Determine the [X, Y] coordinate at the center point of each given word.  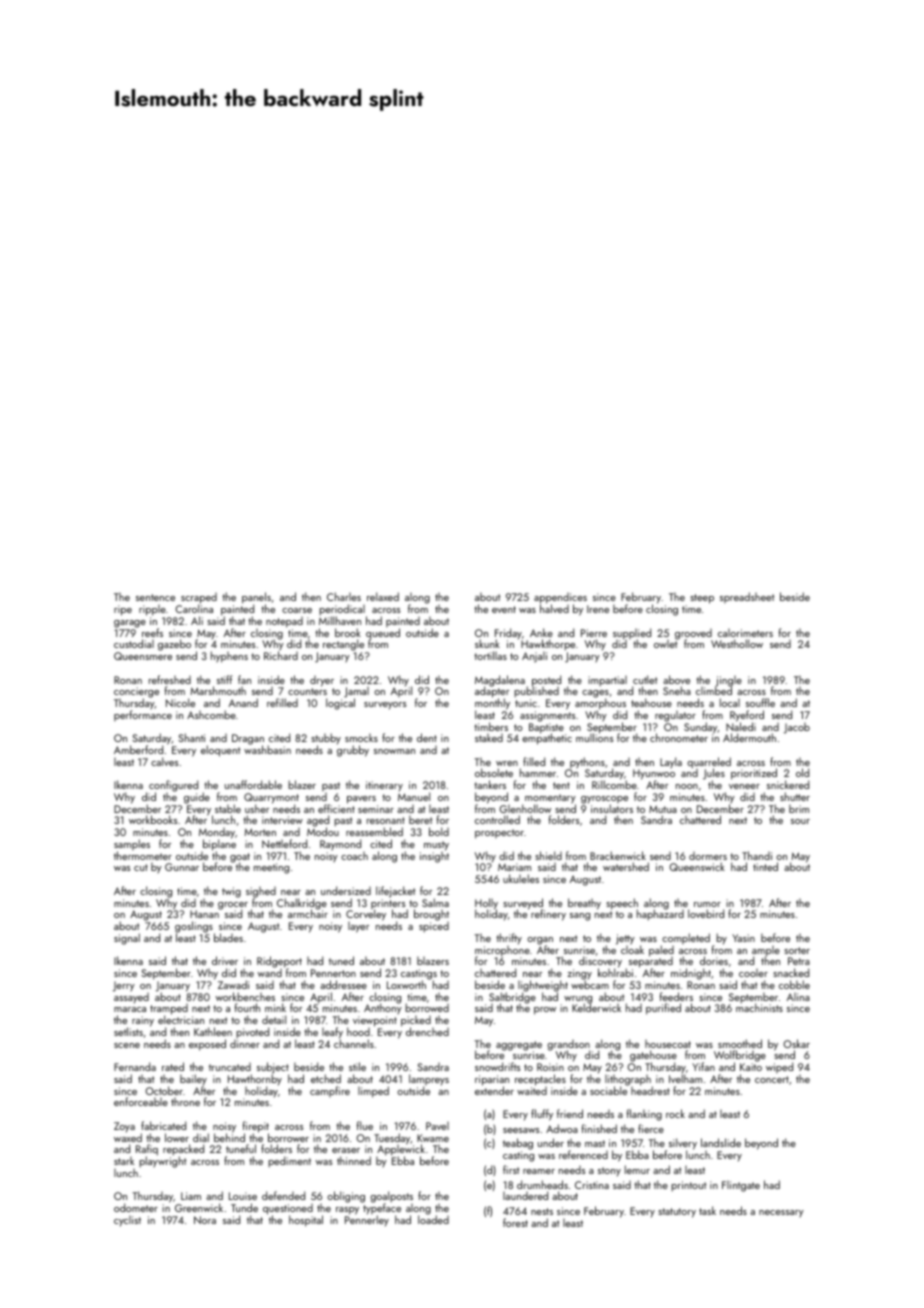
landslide [721, 1142]
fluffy [542, 1115]
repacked [183, 1150]
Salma [435, 902]
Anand [243, 702]
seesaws [521, 1130]
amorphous [600, 704]
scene [127, 1045]
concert [772, 1079]
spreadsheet [747, 597]
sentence [155, 597]
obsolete [494, 772]
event [504, 609]
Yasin [743, 938]
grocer [233, 906]
